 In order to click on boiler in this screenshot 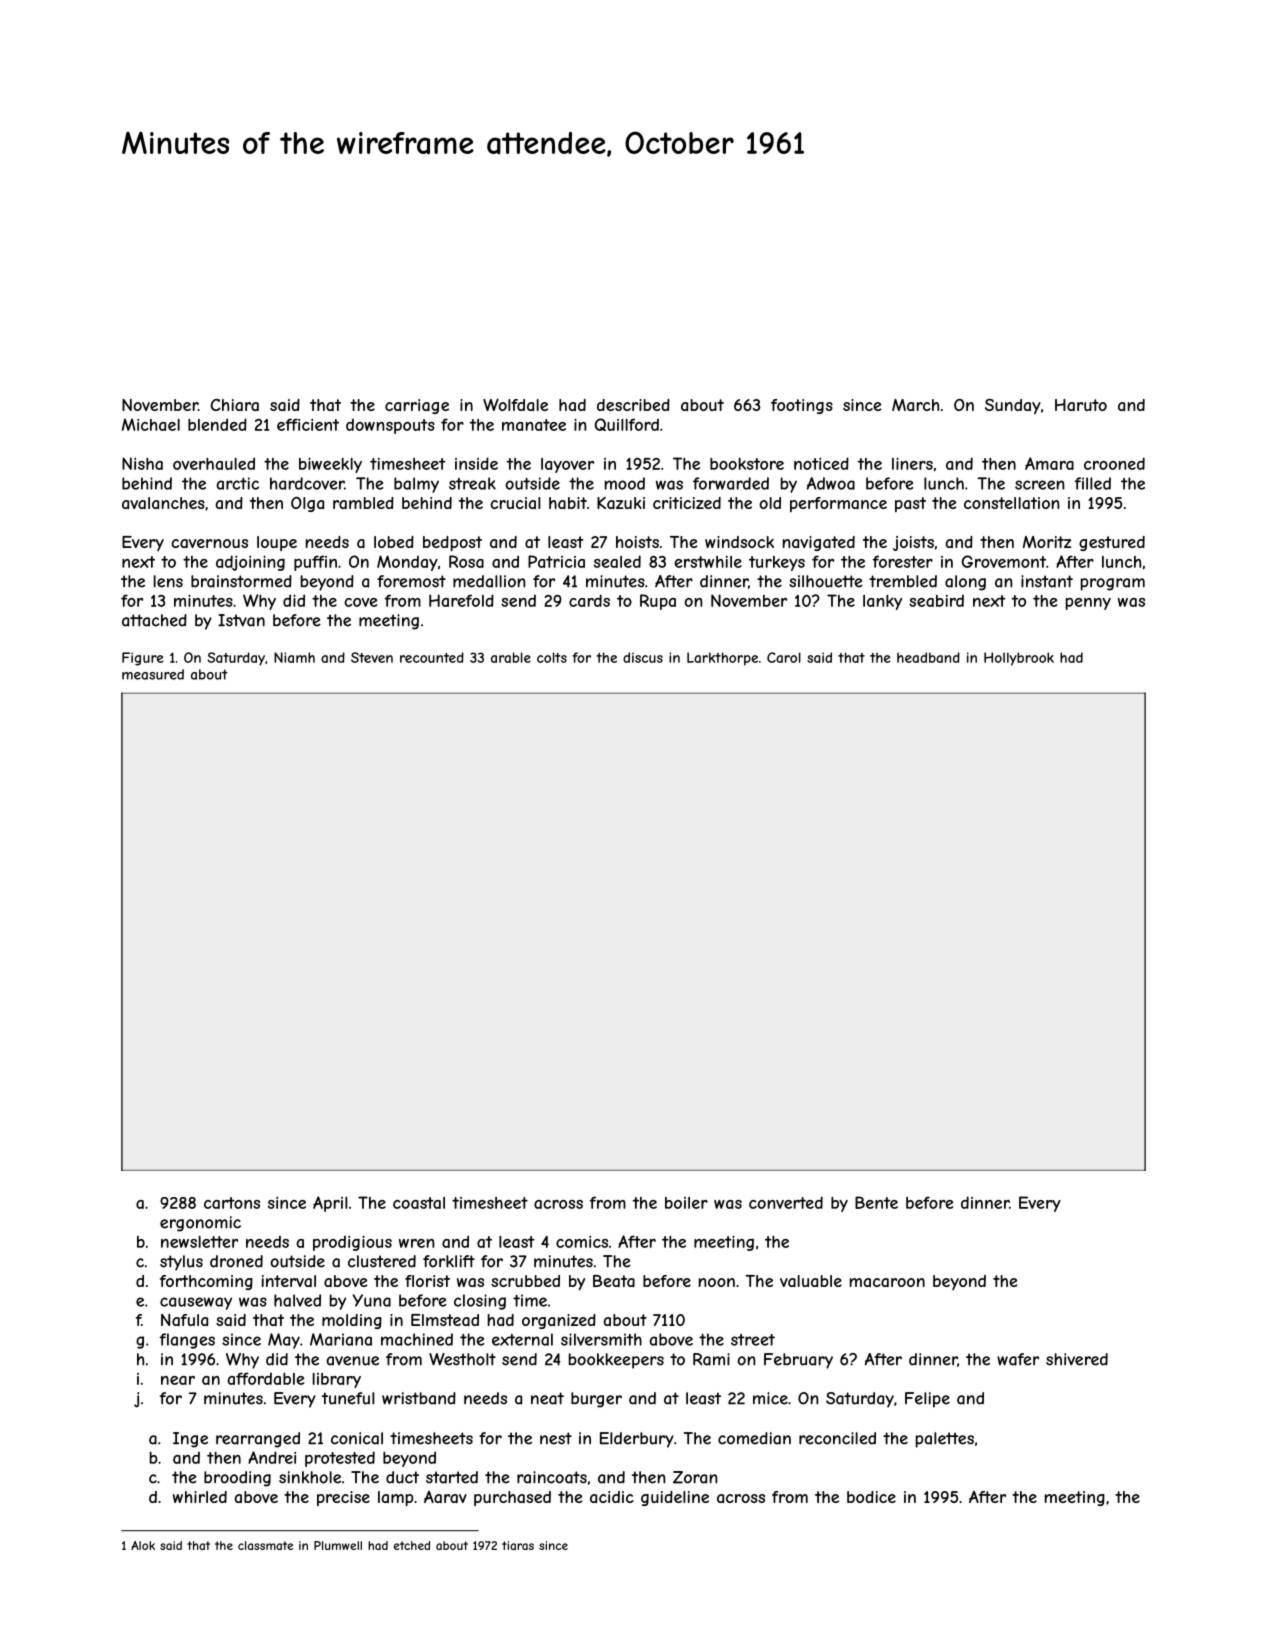, I will do `click(686, 1203)`.
